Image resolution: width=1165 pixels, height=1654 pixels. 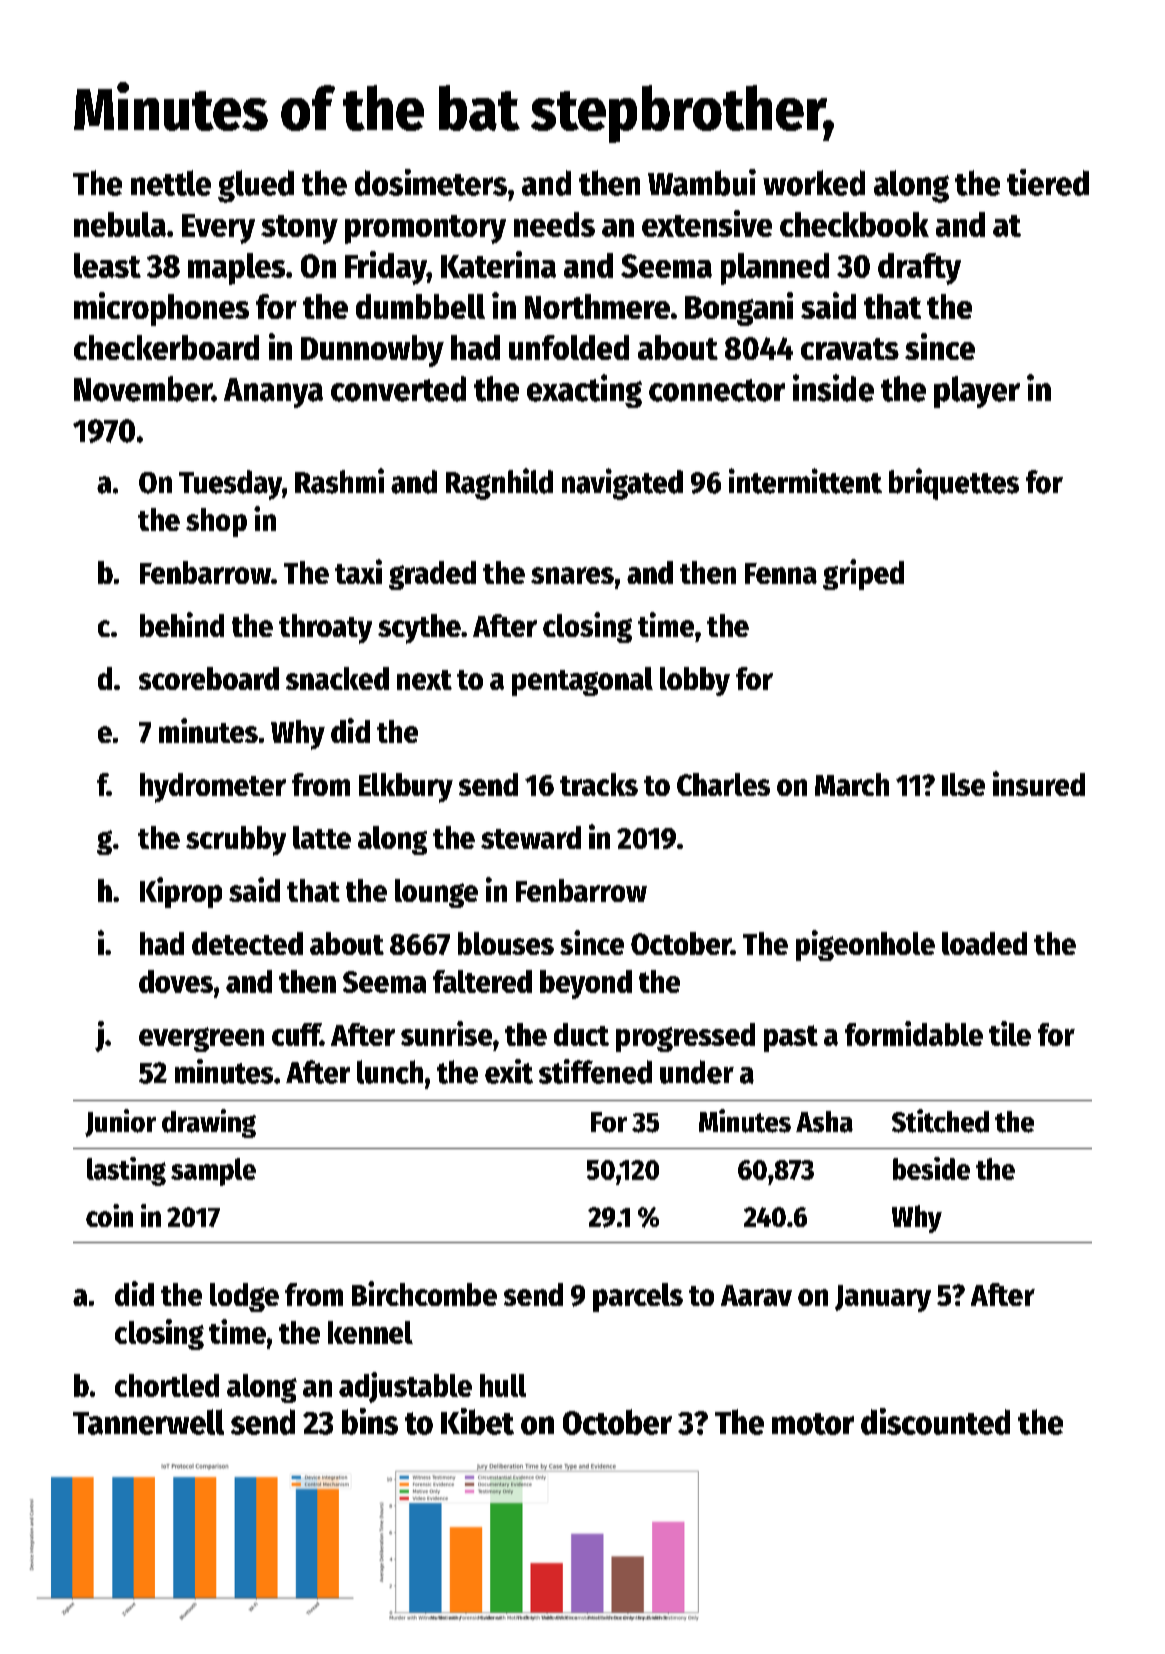 I want to click on Wambui, so click(x=702, y=182).
